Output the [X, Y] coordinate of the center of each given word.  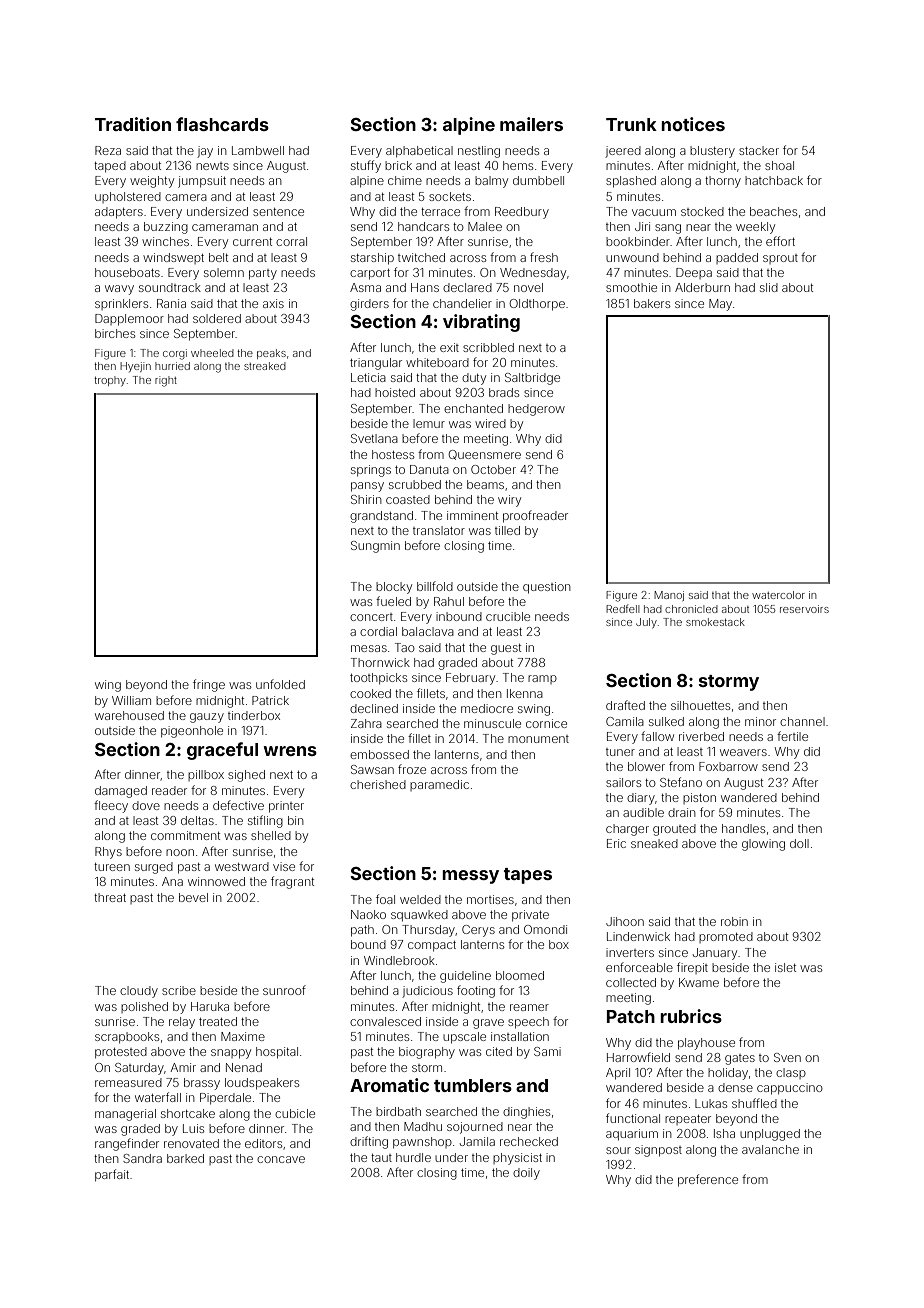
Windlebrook [399, 960]
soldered [217, 318]
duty [474, 379]
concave [281, 1159]
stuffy [366, 166]
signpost [658, 1151]
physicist [517, 1159]
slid [769, 287]
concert [371, 617]
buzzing [166, 228]
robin [734, 921]
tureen [112, 867]
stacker [759, 150]
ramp [542, 679]
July [646, 623]
